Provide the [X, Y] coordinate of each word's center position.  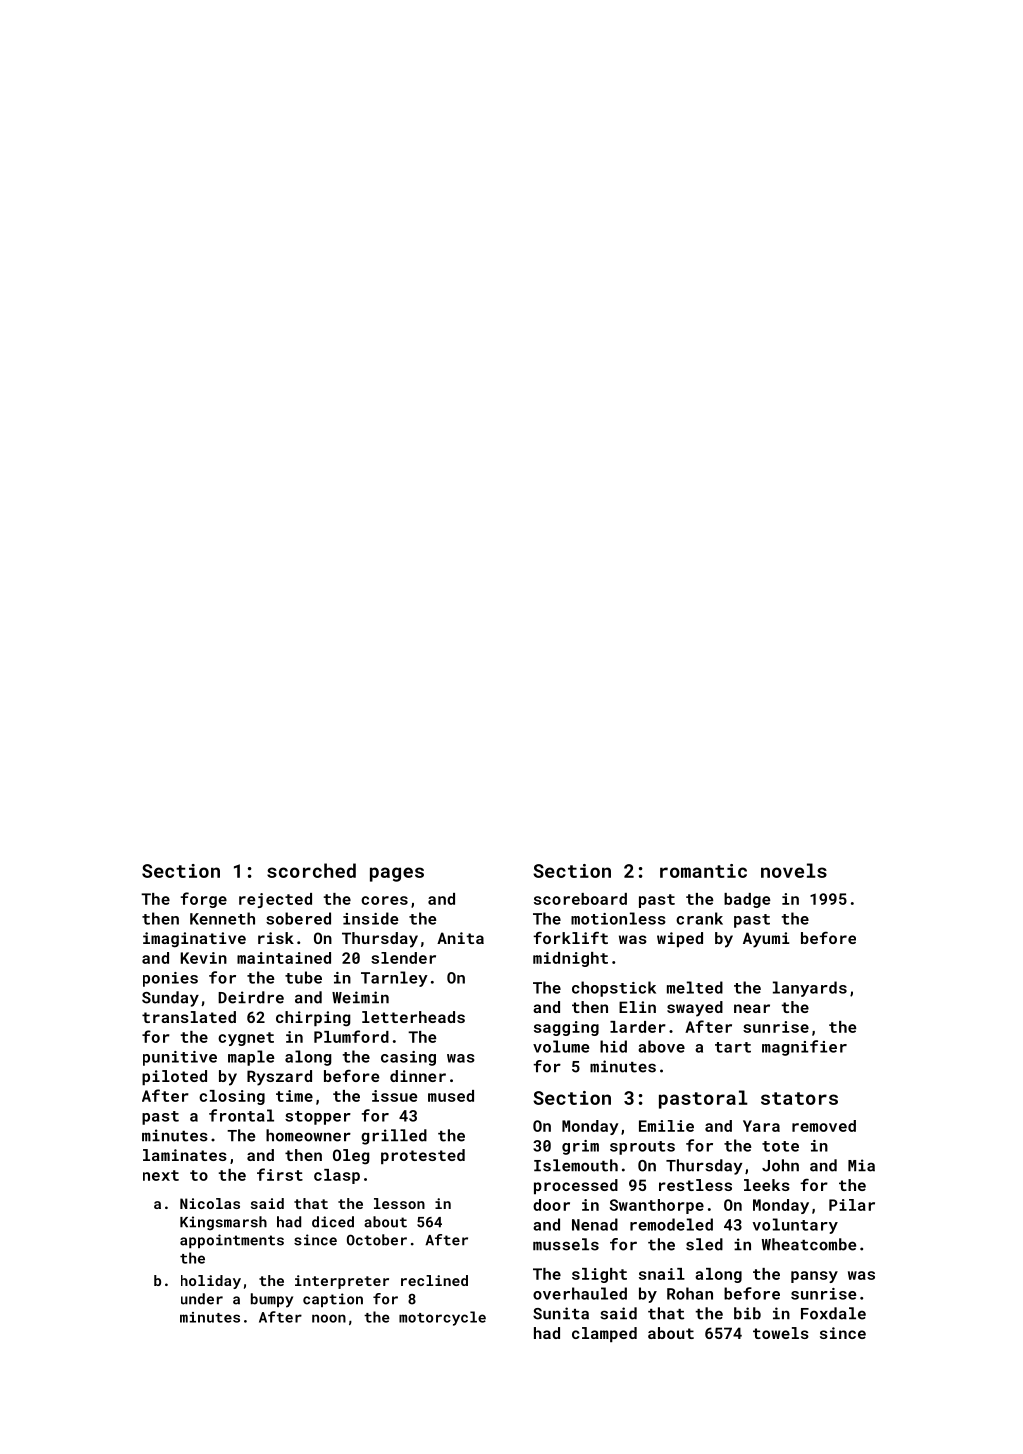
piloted [174, 1077]
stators [799, 1098]
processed [576, 1186]
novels [794, 870]
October [377, 1240]
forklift [570, 938]
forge [204, 900]
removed [824, 1126]
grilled [394, 1137]
